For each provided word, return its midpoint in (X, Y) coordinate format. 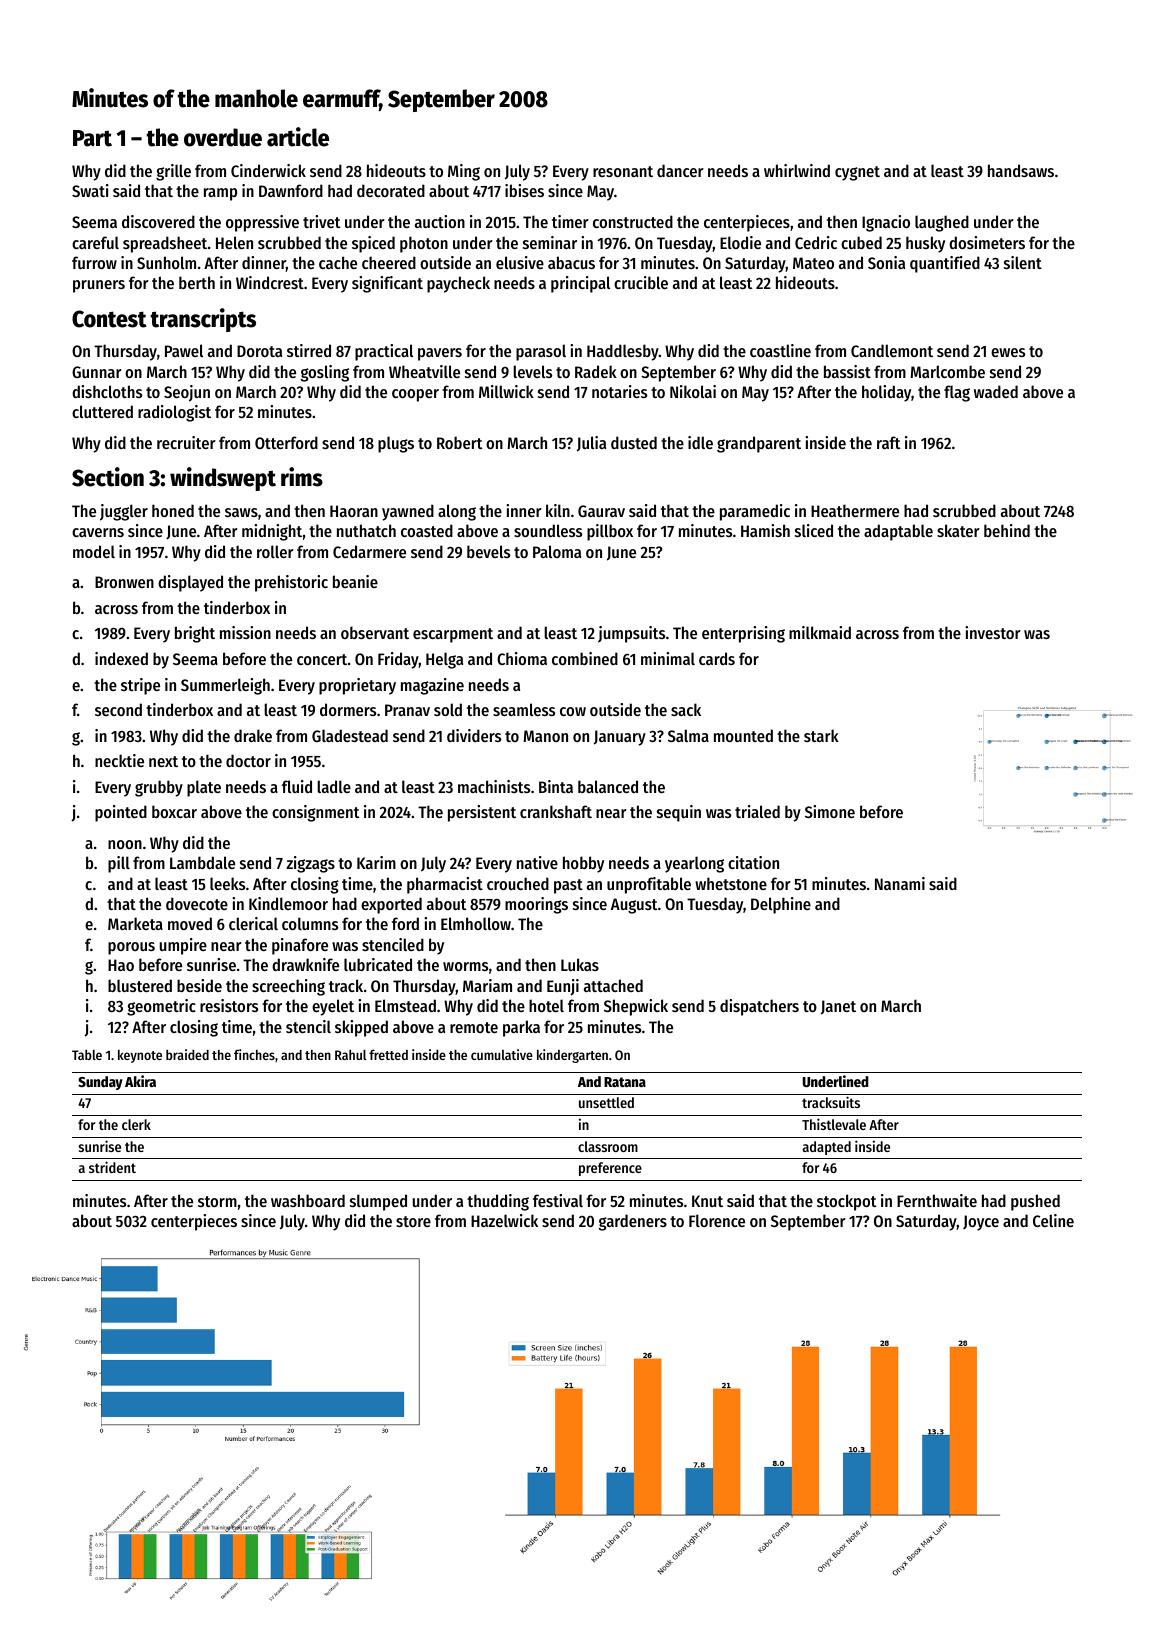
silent (1023, 262)
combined (585, 658)
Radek (596, 371)
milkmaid (820, 632)
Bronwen (124, 582)
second (118, 709)
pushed (1035, 1202)
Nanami (900, 883)
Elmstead (405, 1005)
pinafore (300, 946)
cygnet (857, 173)
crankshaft (556, 811)
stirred (309, 350)
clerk (136, 1124)
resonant (623, 171)
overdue (223, 137)
